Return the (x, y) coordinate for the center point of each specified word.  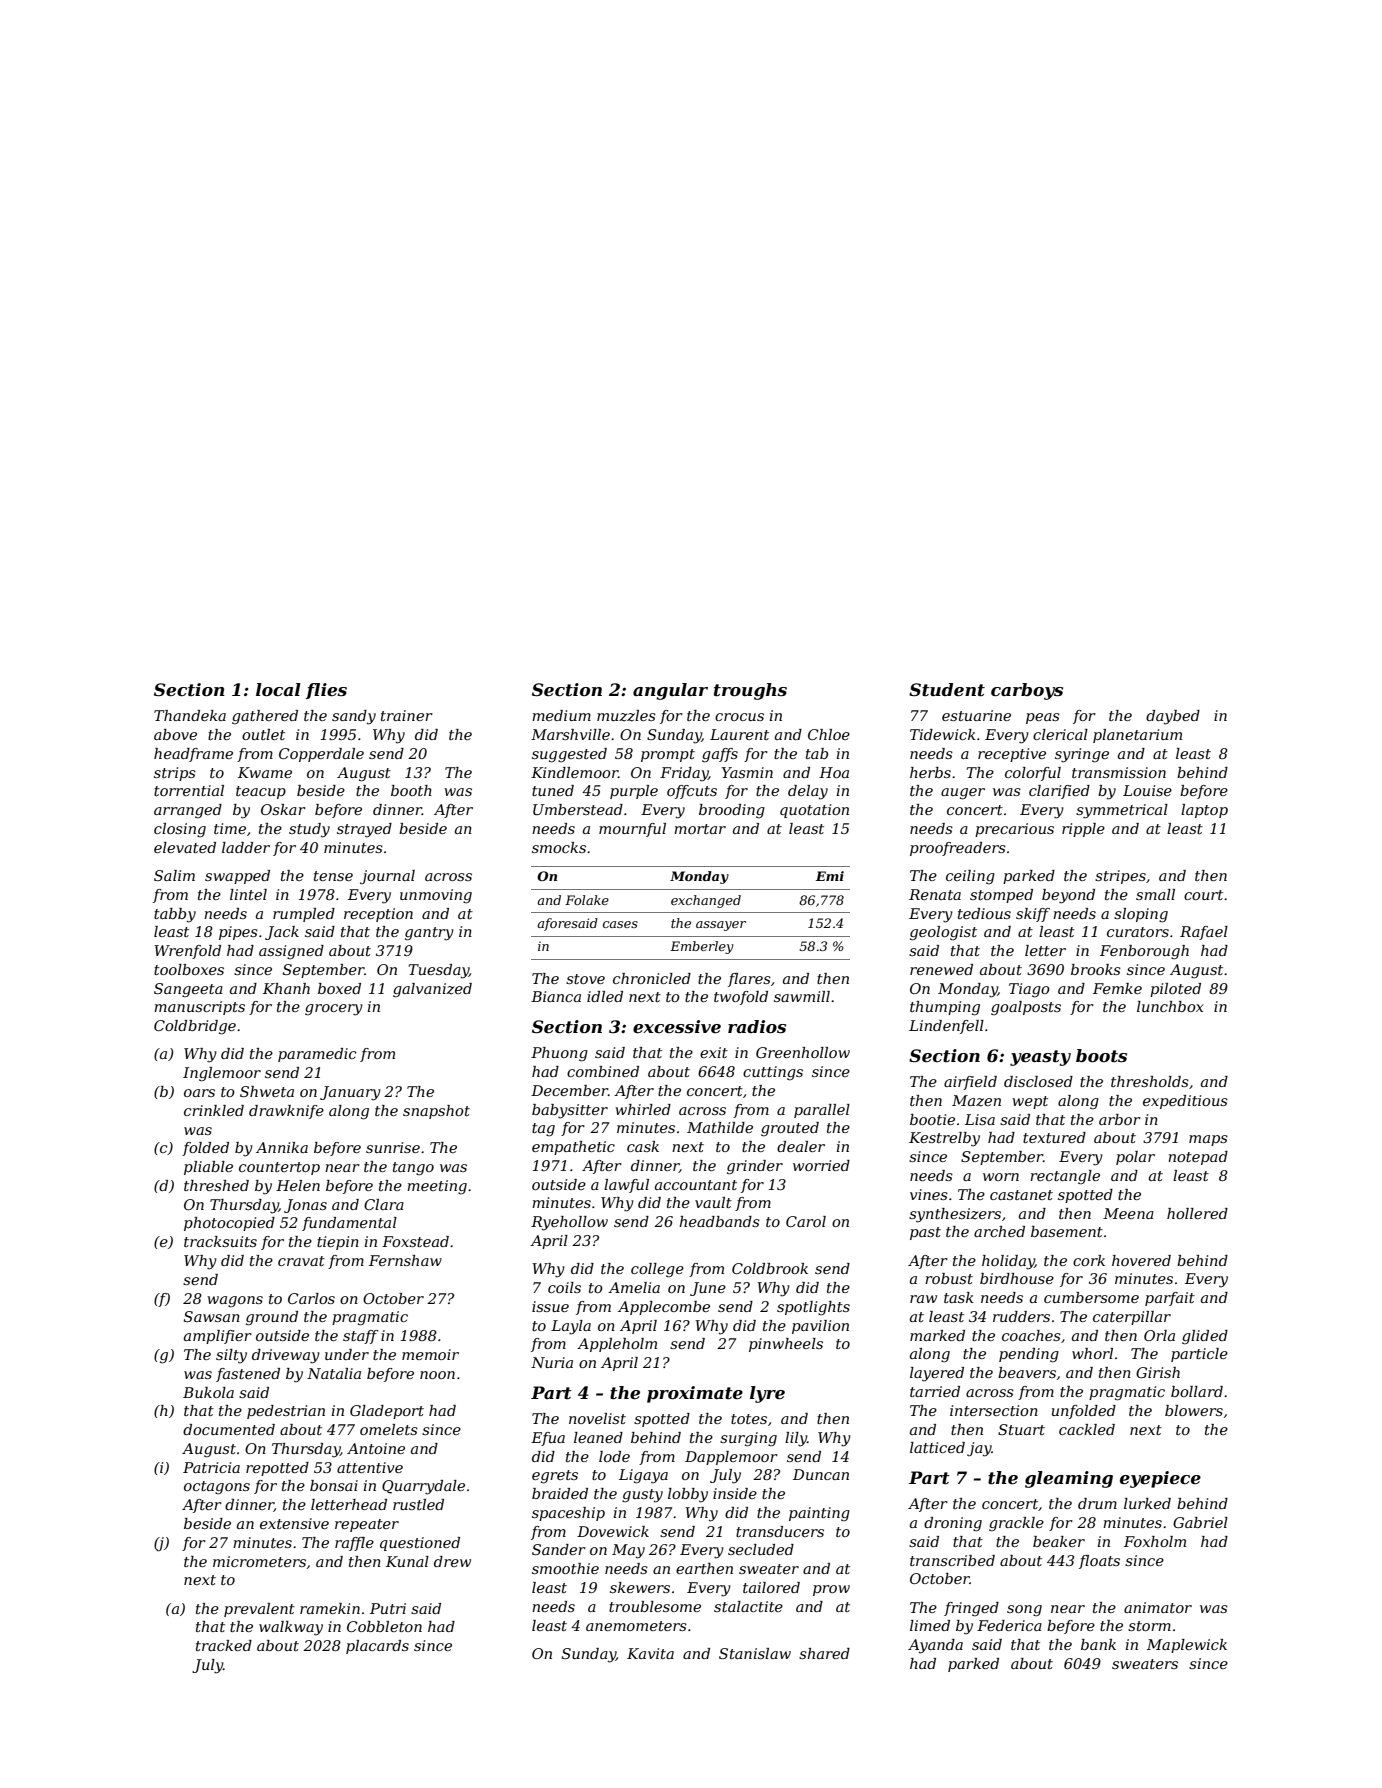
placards (377, 1647)
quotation (814, 811)
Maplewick (1187, 1646)
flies (326, 691)
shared (824, 1653)
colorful (1033, 774)
